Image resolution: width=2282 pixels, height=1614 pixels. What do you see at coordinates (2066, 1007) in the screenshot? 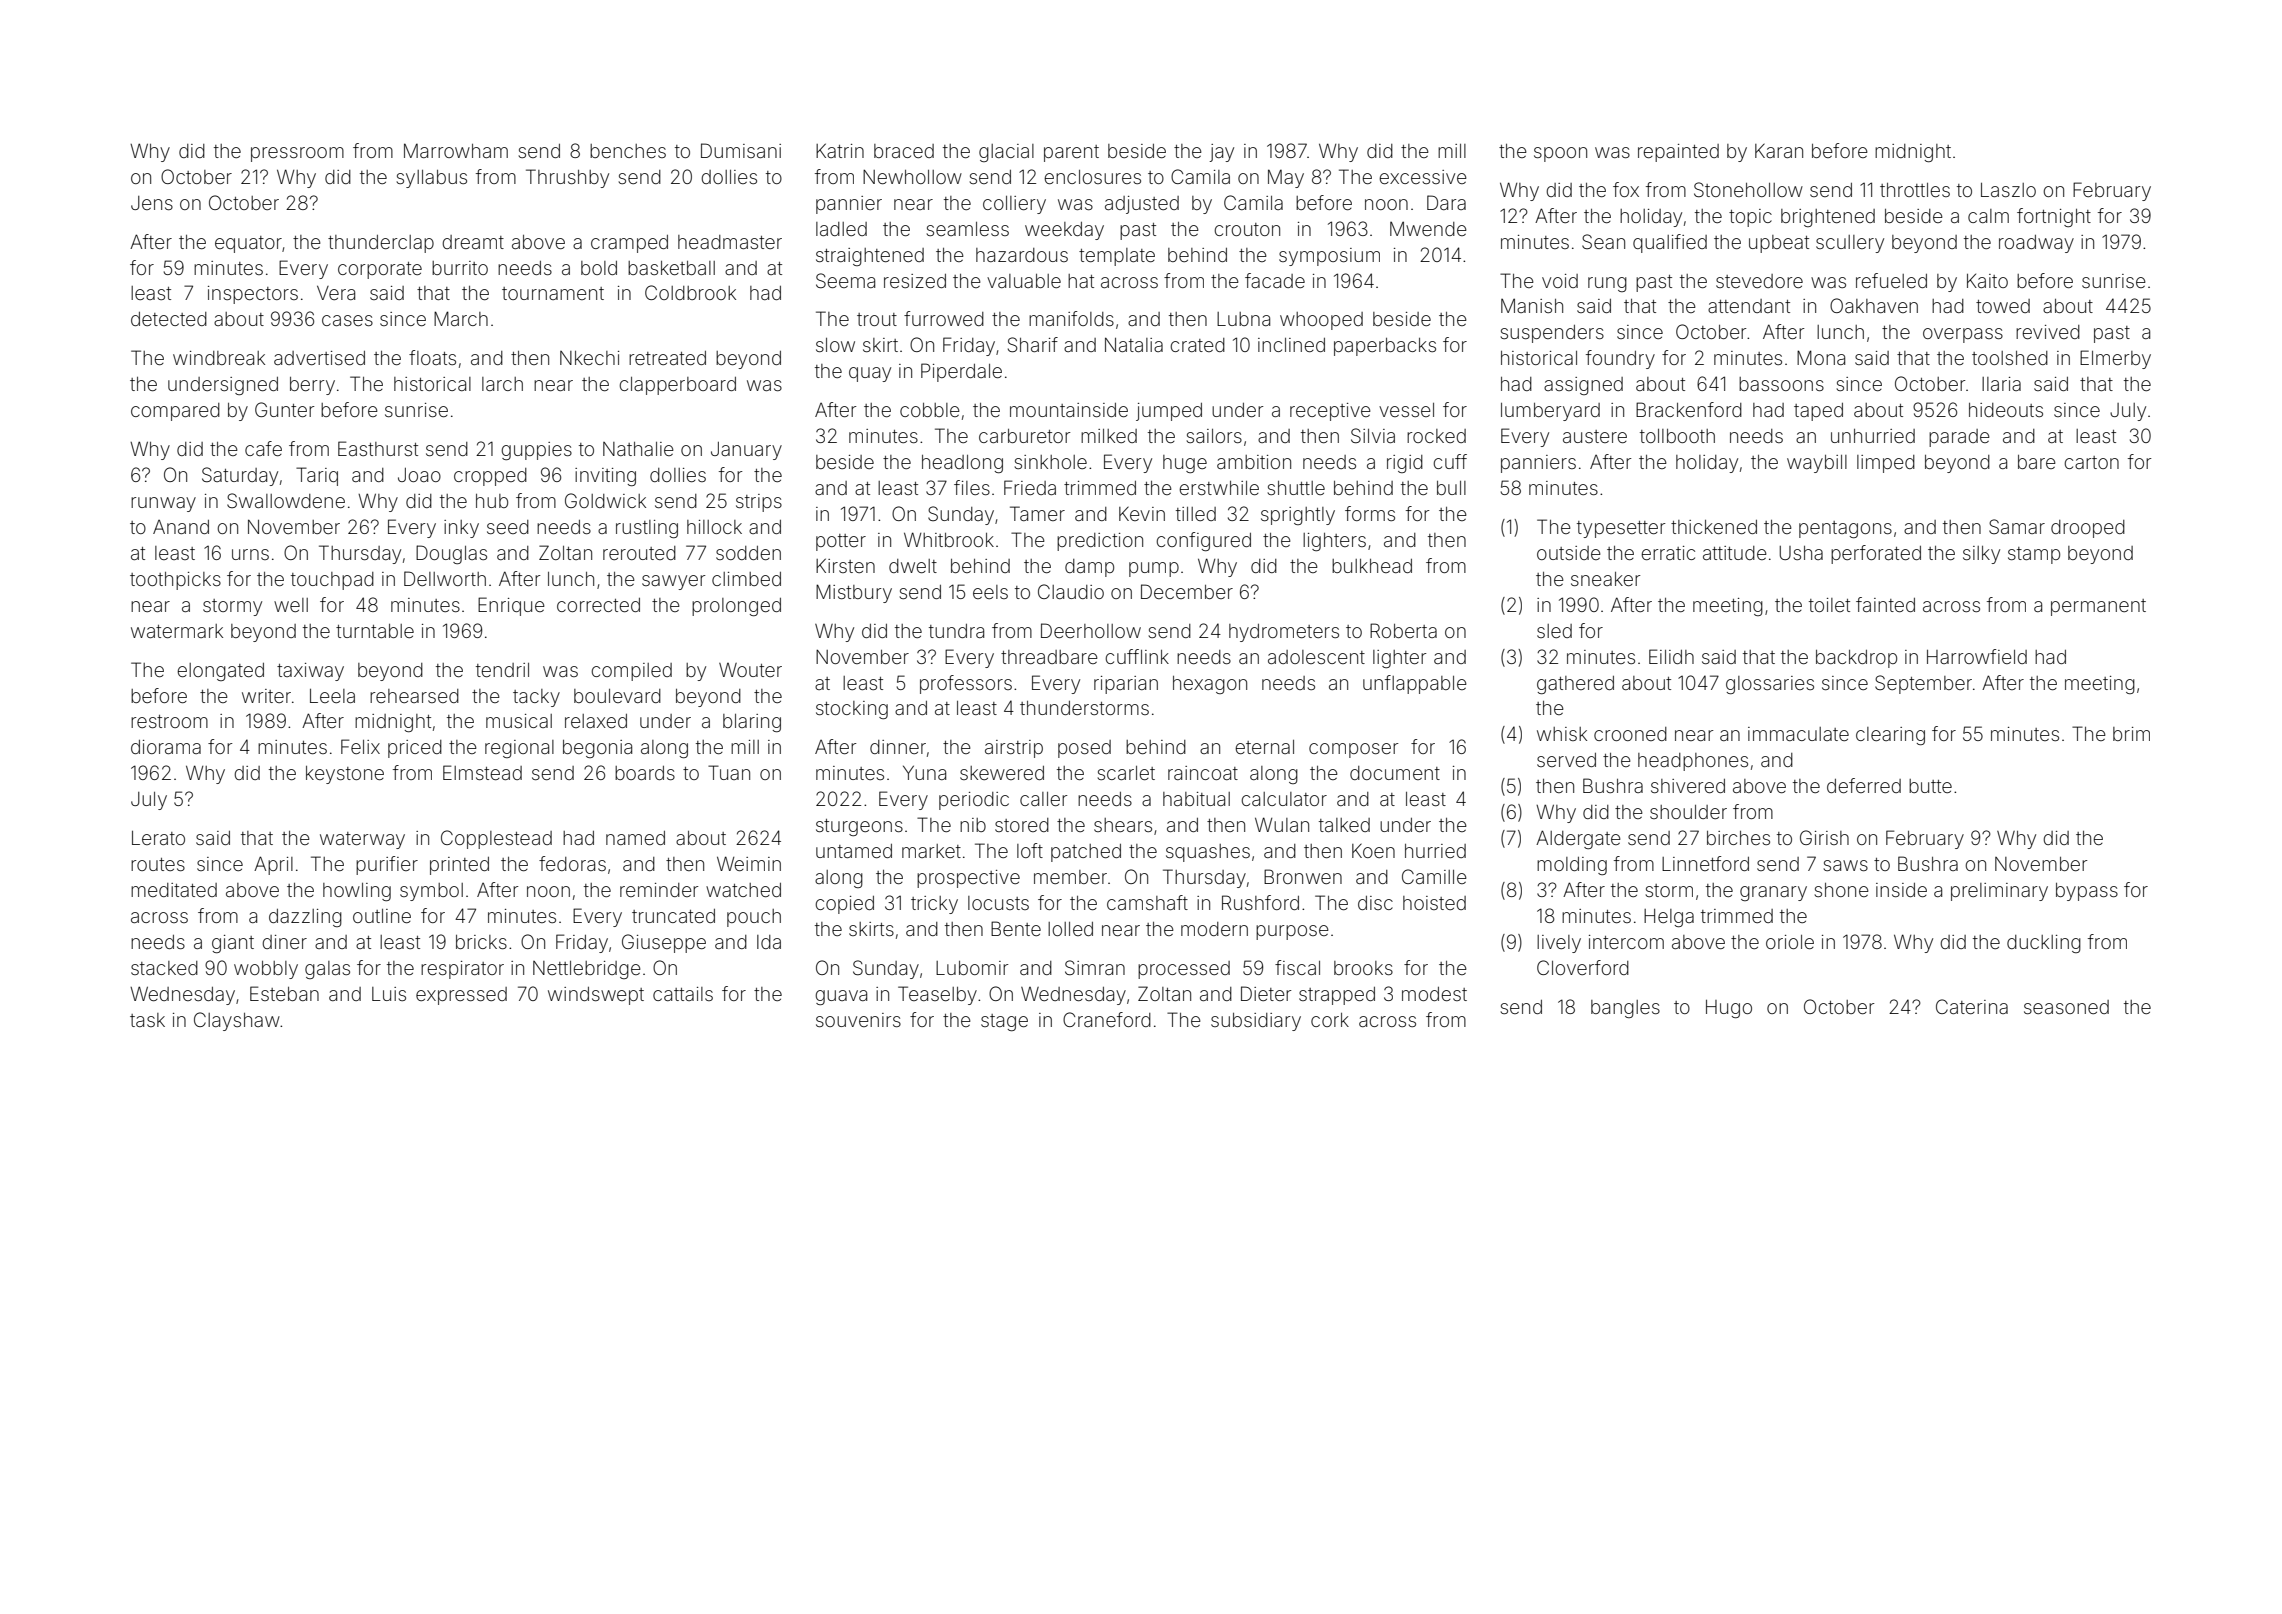
I see `seasoned` at bounding box center [2066, 1007].
